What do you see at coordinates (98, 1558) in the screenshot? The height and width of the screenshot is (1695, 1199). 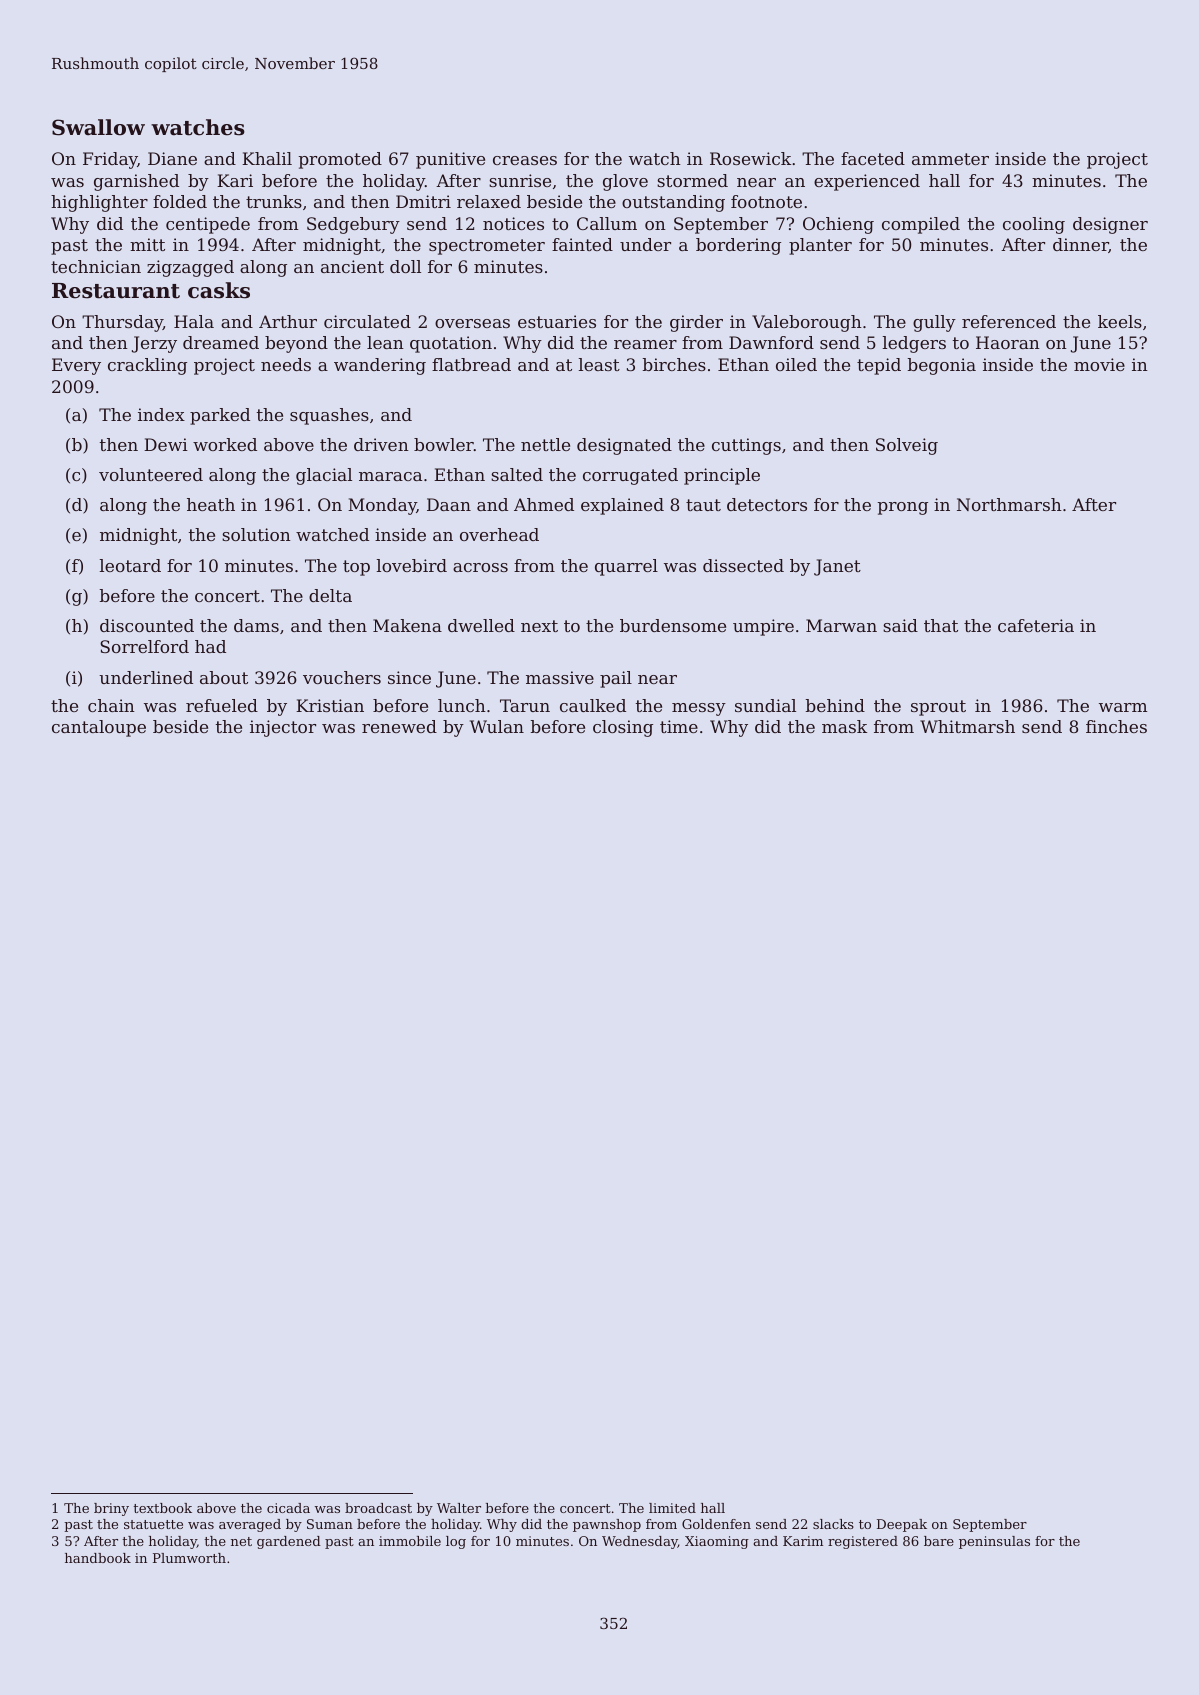 I see `handbook` at bounding box center [98, 1558].
